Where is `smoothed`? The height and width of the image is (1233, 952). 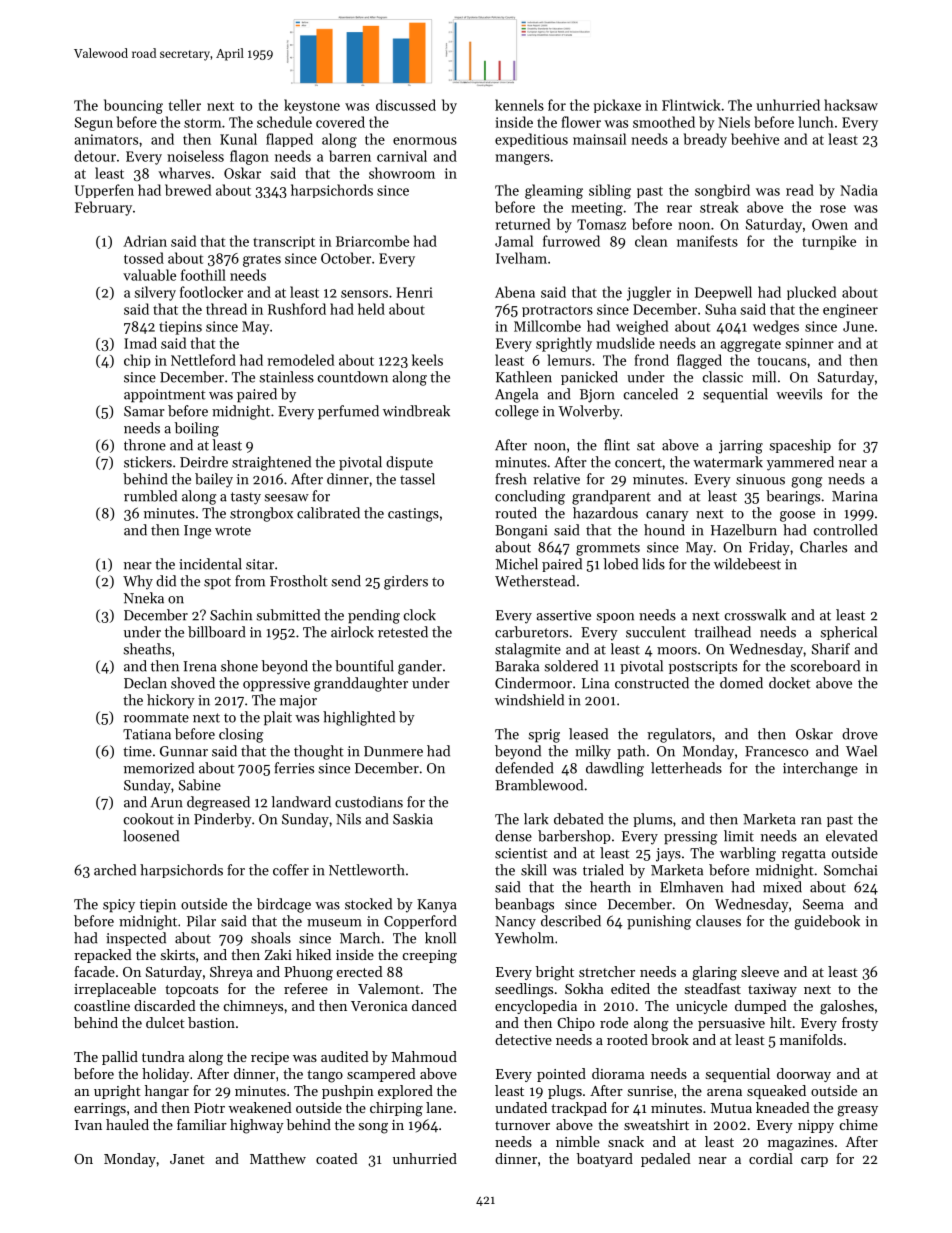 smoothed is located at coordinates (664, 122).
